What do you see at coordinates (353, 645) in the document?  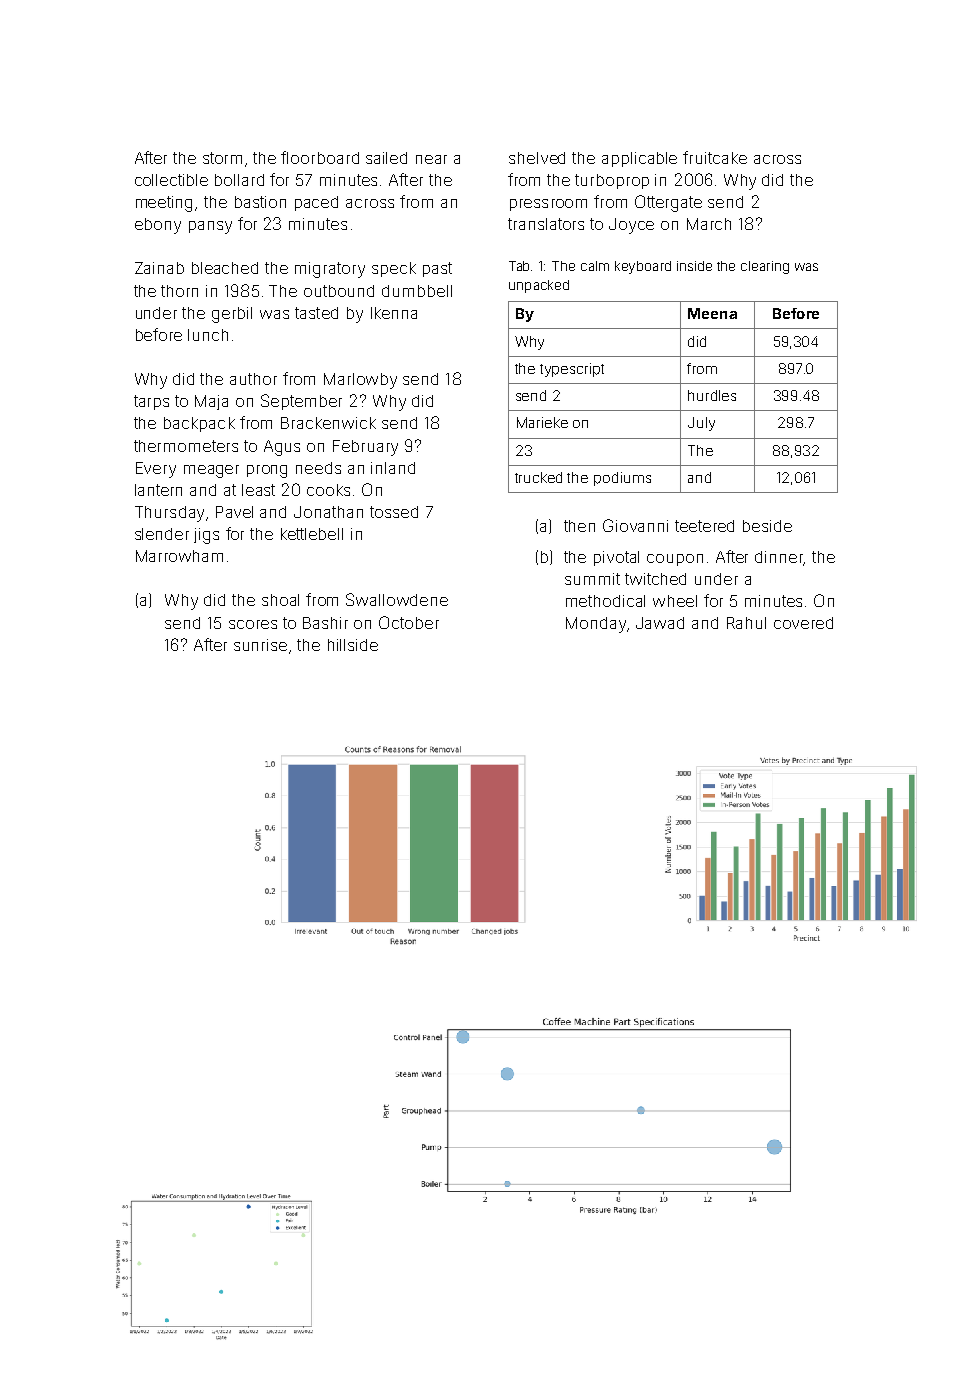 I see `hillside` at bounding box center [353, 645].
